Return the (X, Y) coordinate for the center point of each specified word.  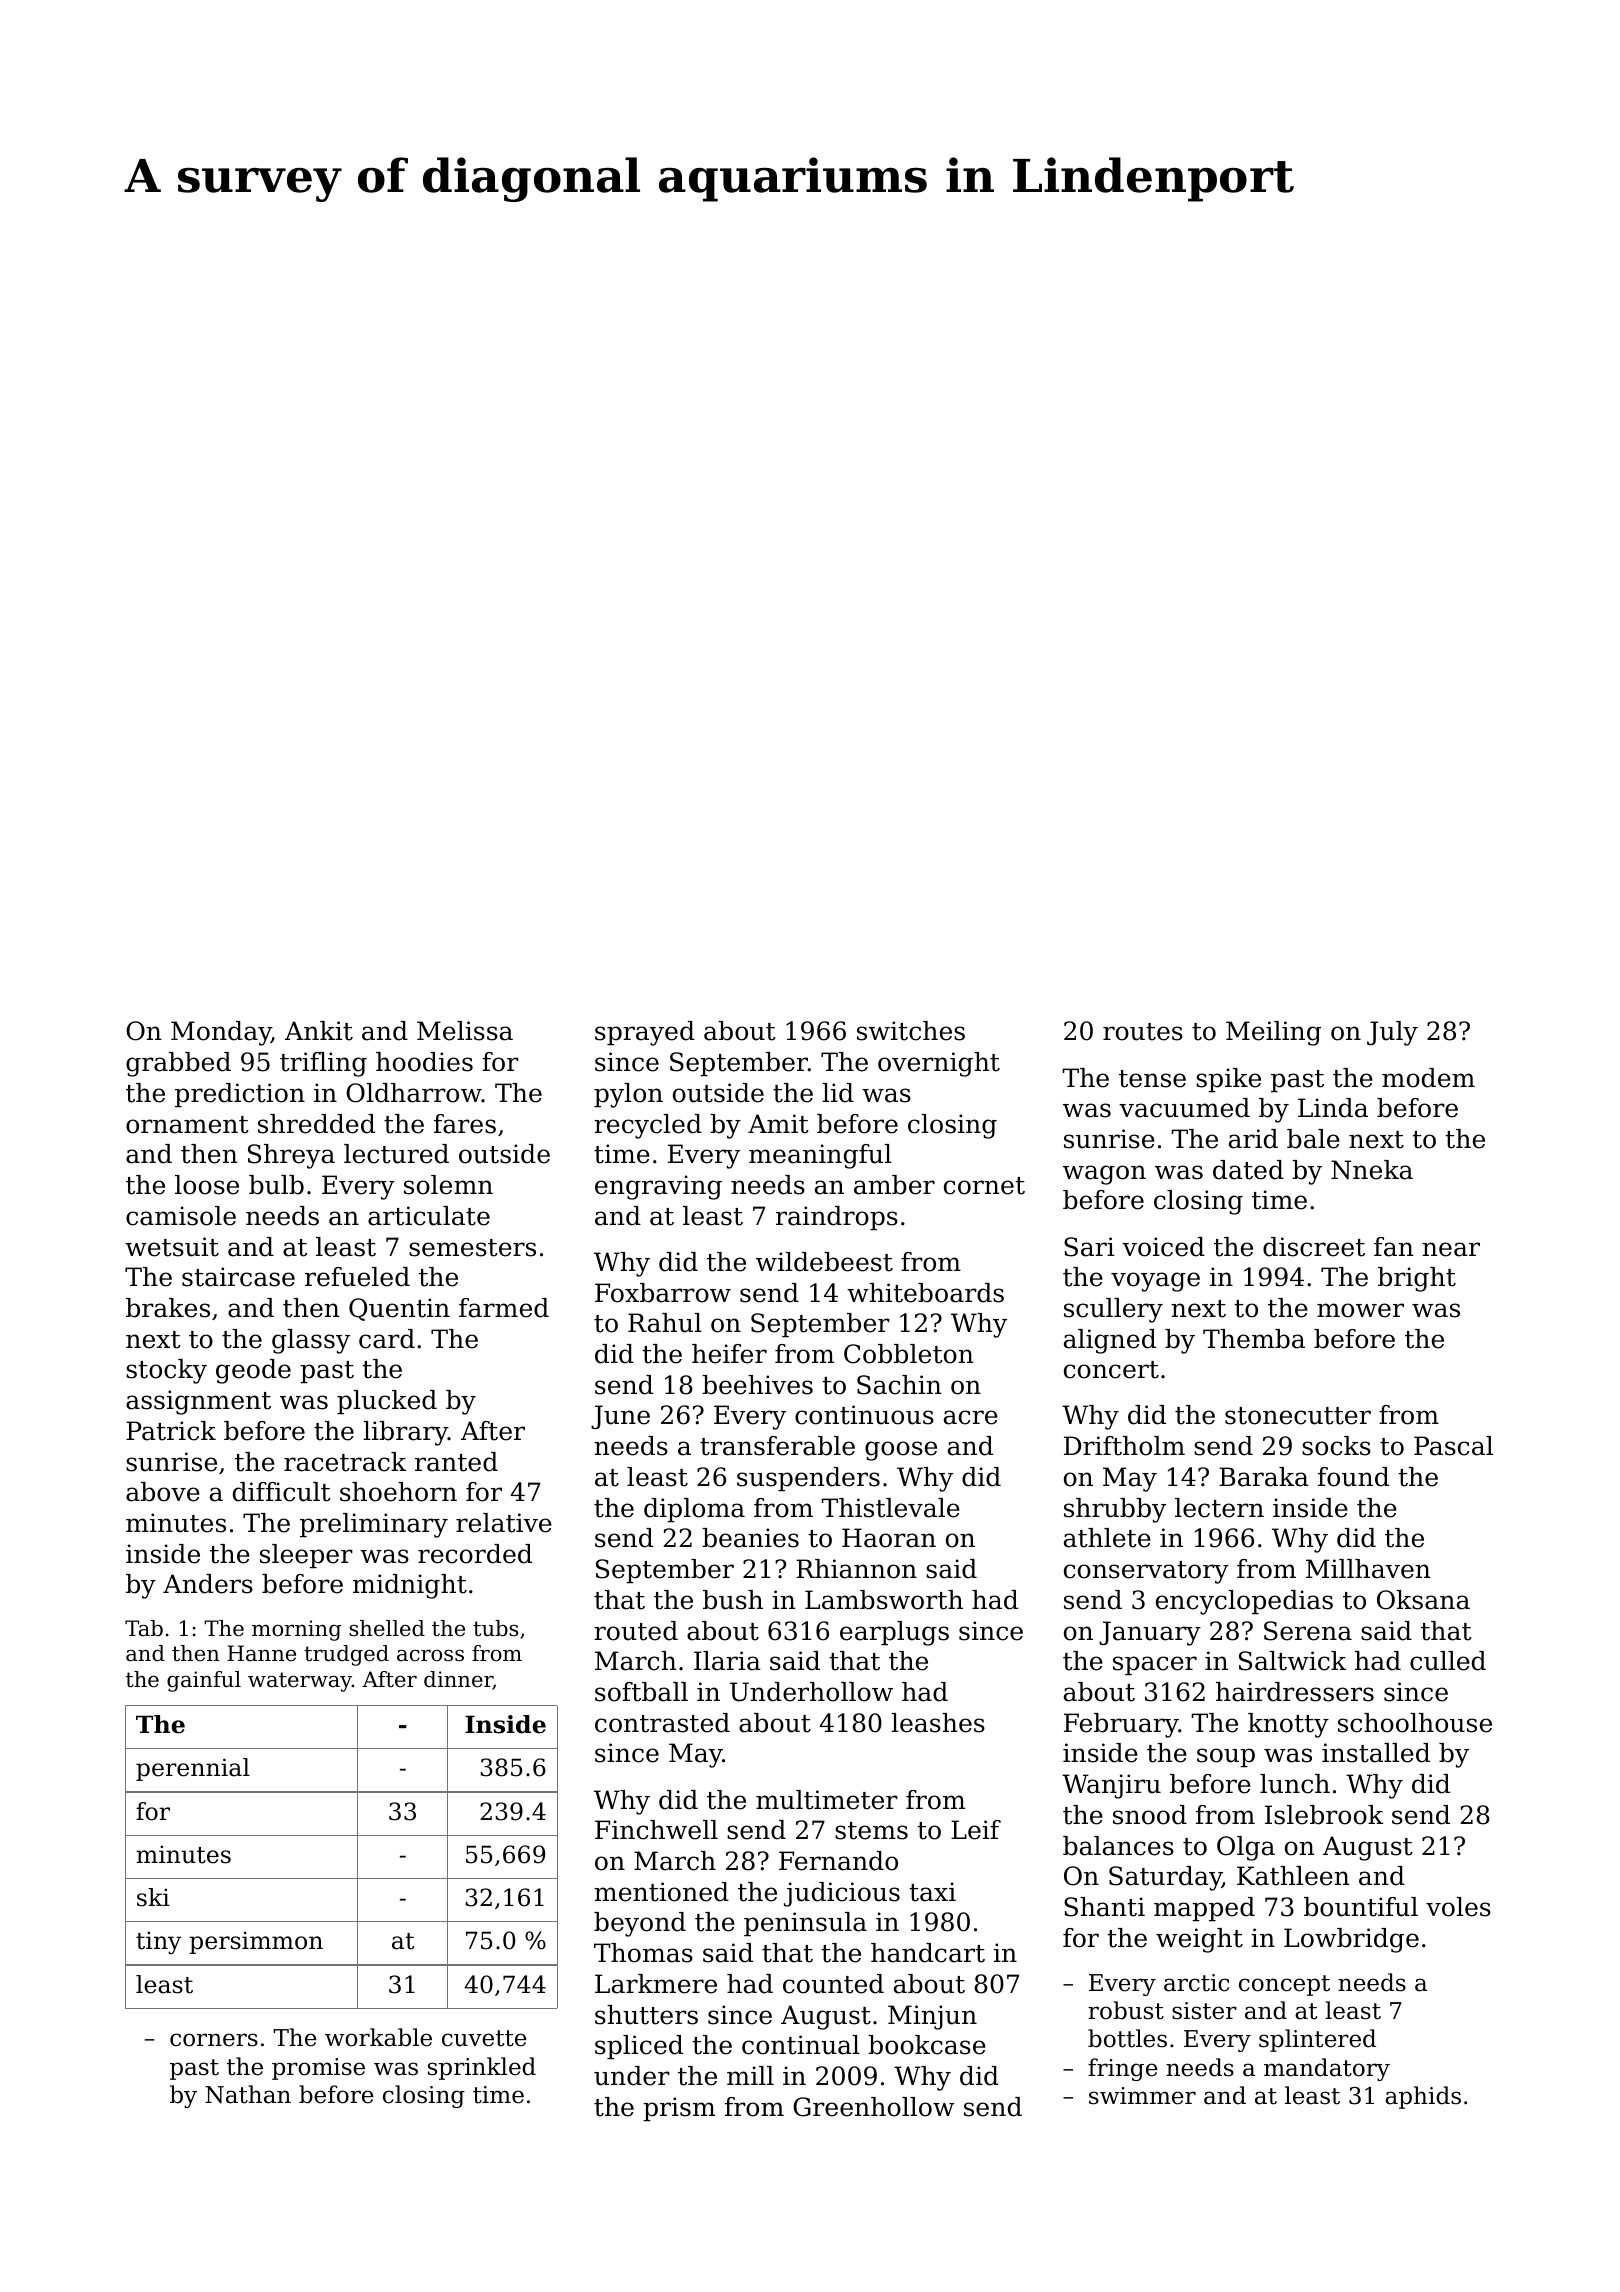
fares (465, 1124)
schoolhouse (1415, 1723)
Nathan (248, 2094)
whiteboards (925, 1293)
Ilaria (727, 1661)
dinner (458, 1680)
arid (1253, 1139)
